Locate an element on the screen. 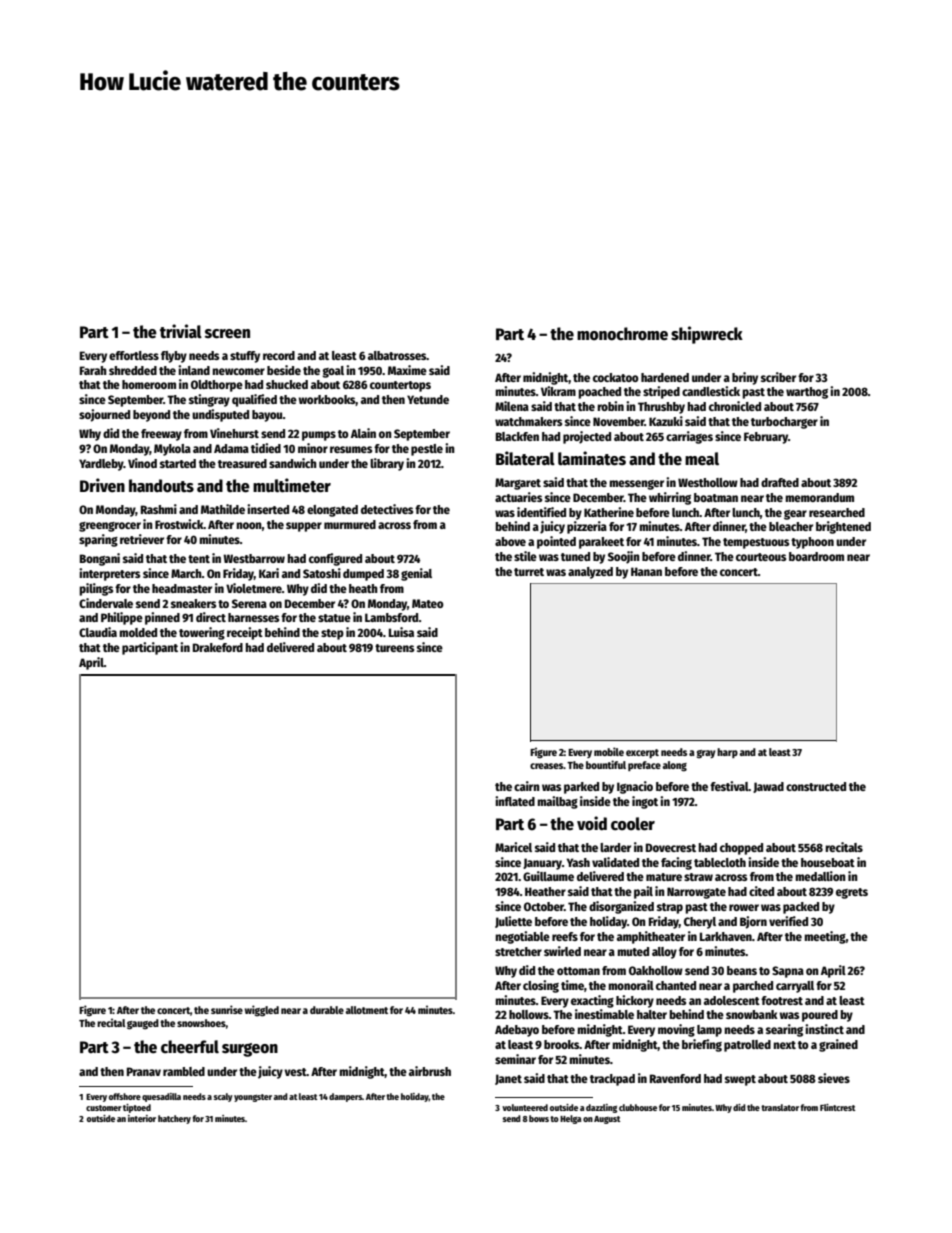  screen is located at coordinates (227, 334).
